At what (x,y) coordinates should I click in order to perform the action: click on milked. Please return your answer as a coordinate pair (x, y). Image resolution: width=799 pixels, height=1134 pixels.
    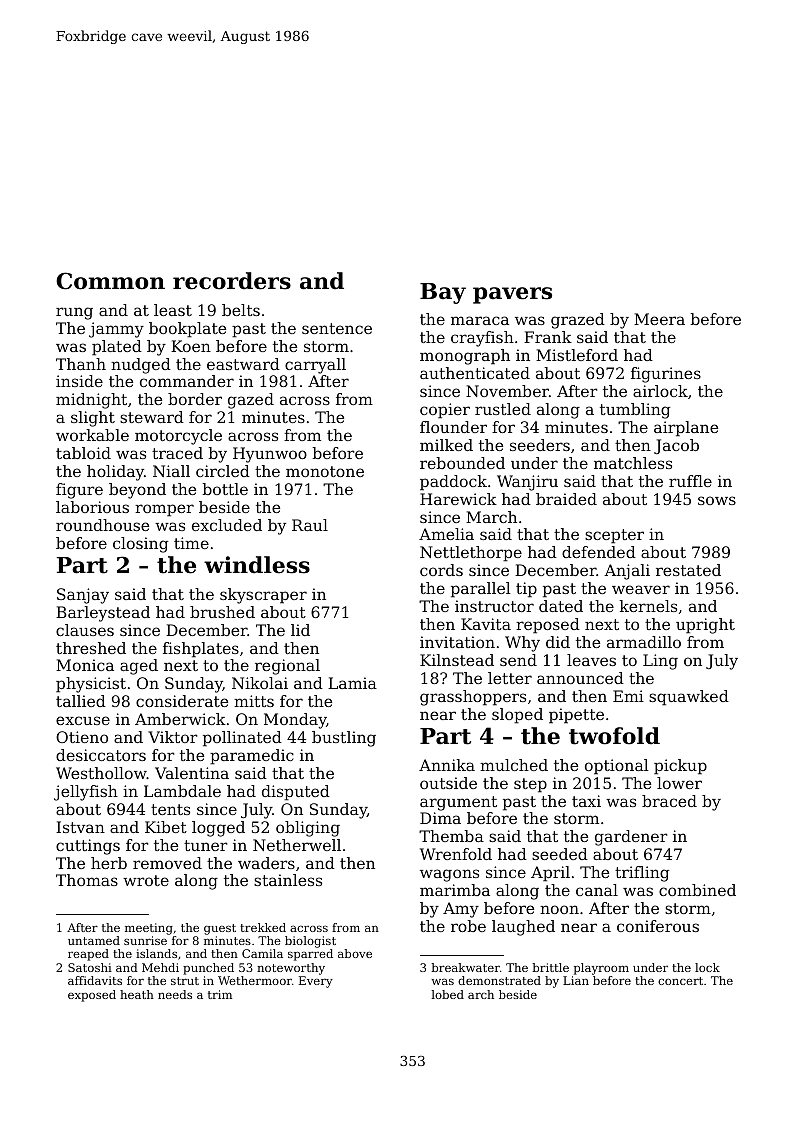
    Looking at the image, I should click on (446, 445).
